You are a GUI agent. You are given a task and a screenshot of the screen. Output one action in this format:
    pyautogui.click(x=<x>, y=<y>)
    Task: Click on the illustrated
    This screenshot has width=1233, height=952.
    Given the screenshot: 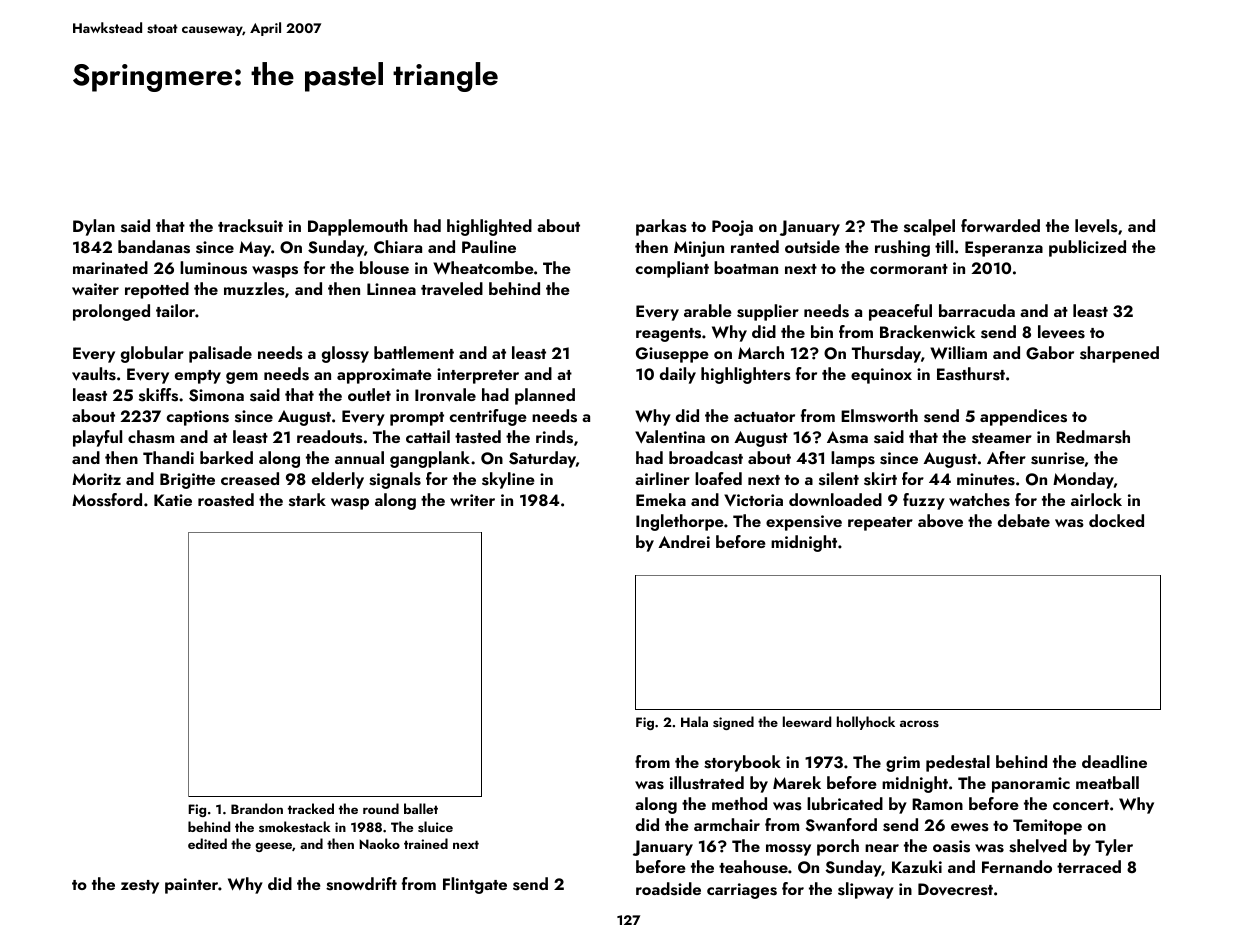 What is the action you would take?
    pyautogui.click(x=707, y=783)
